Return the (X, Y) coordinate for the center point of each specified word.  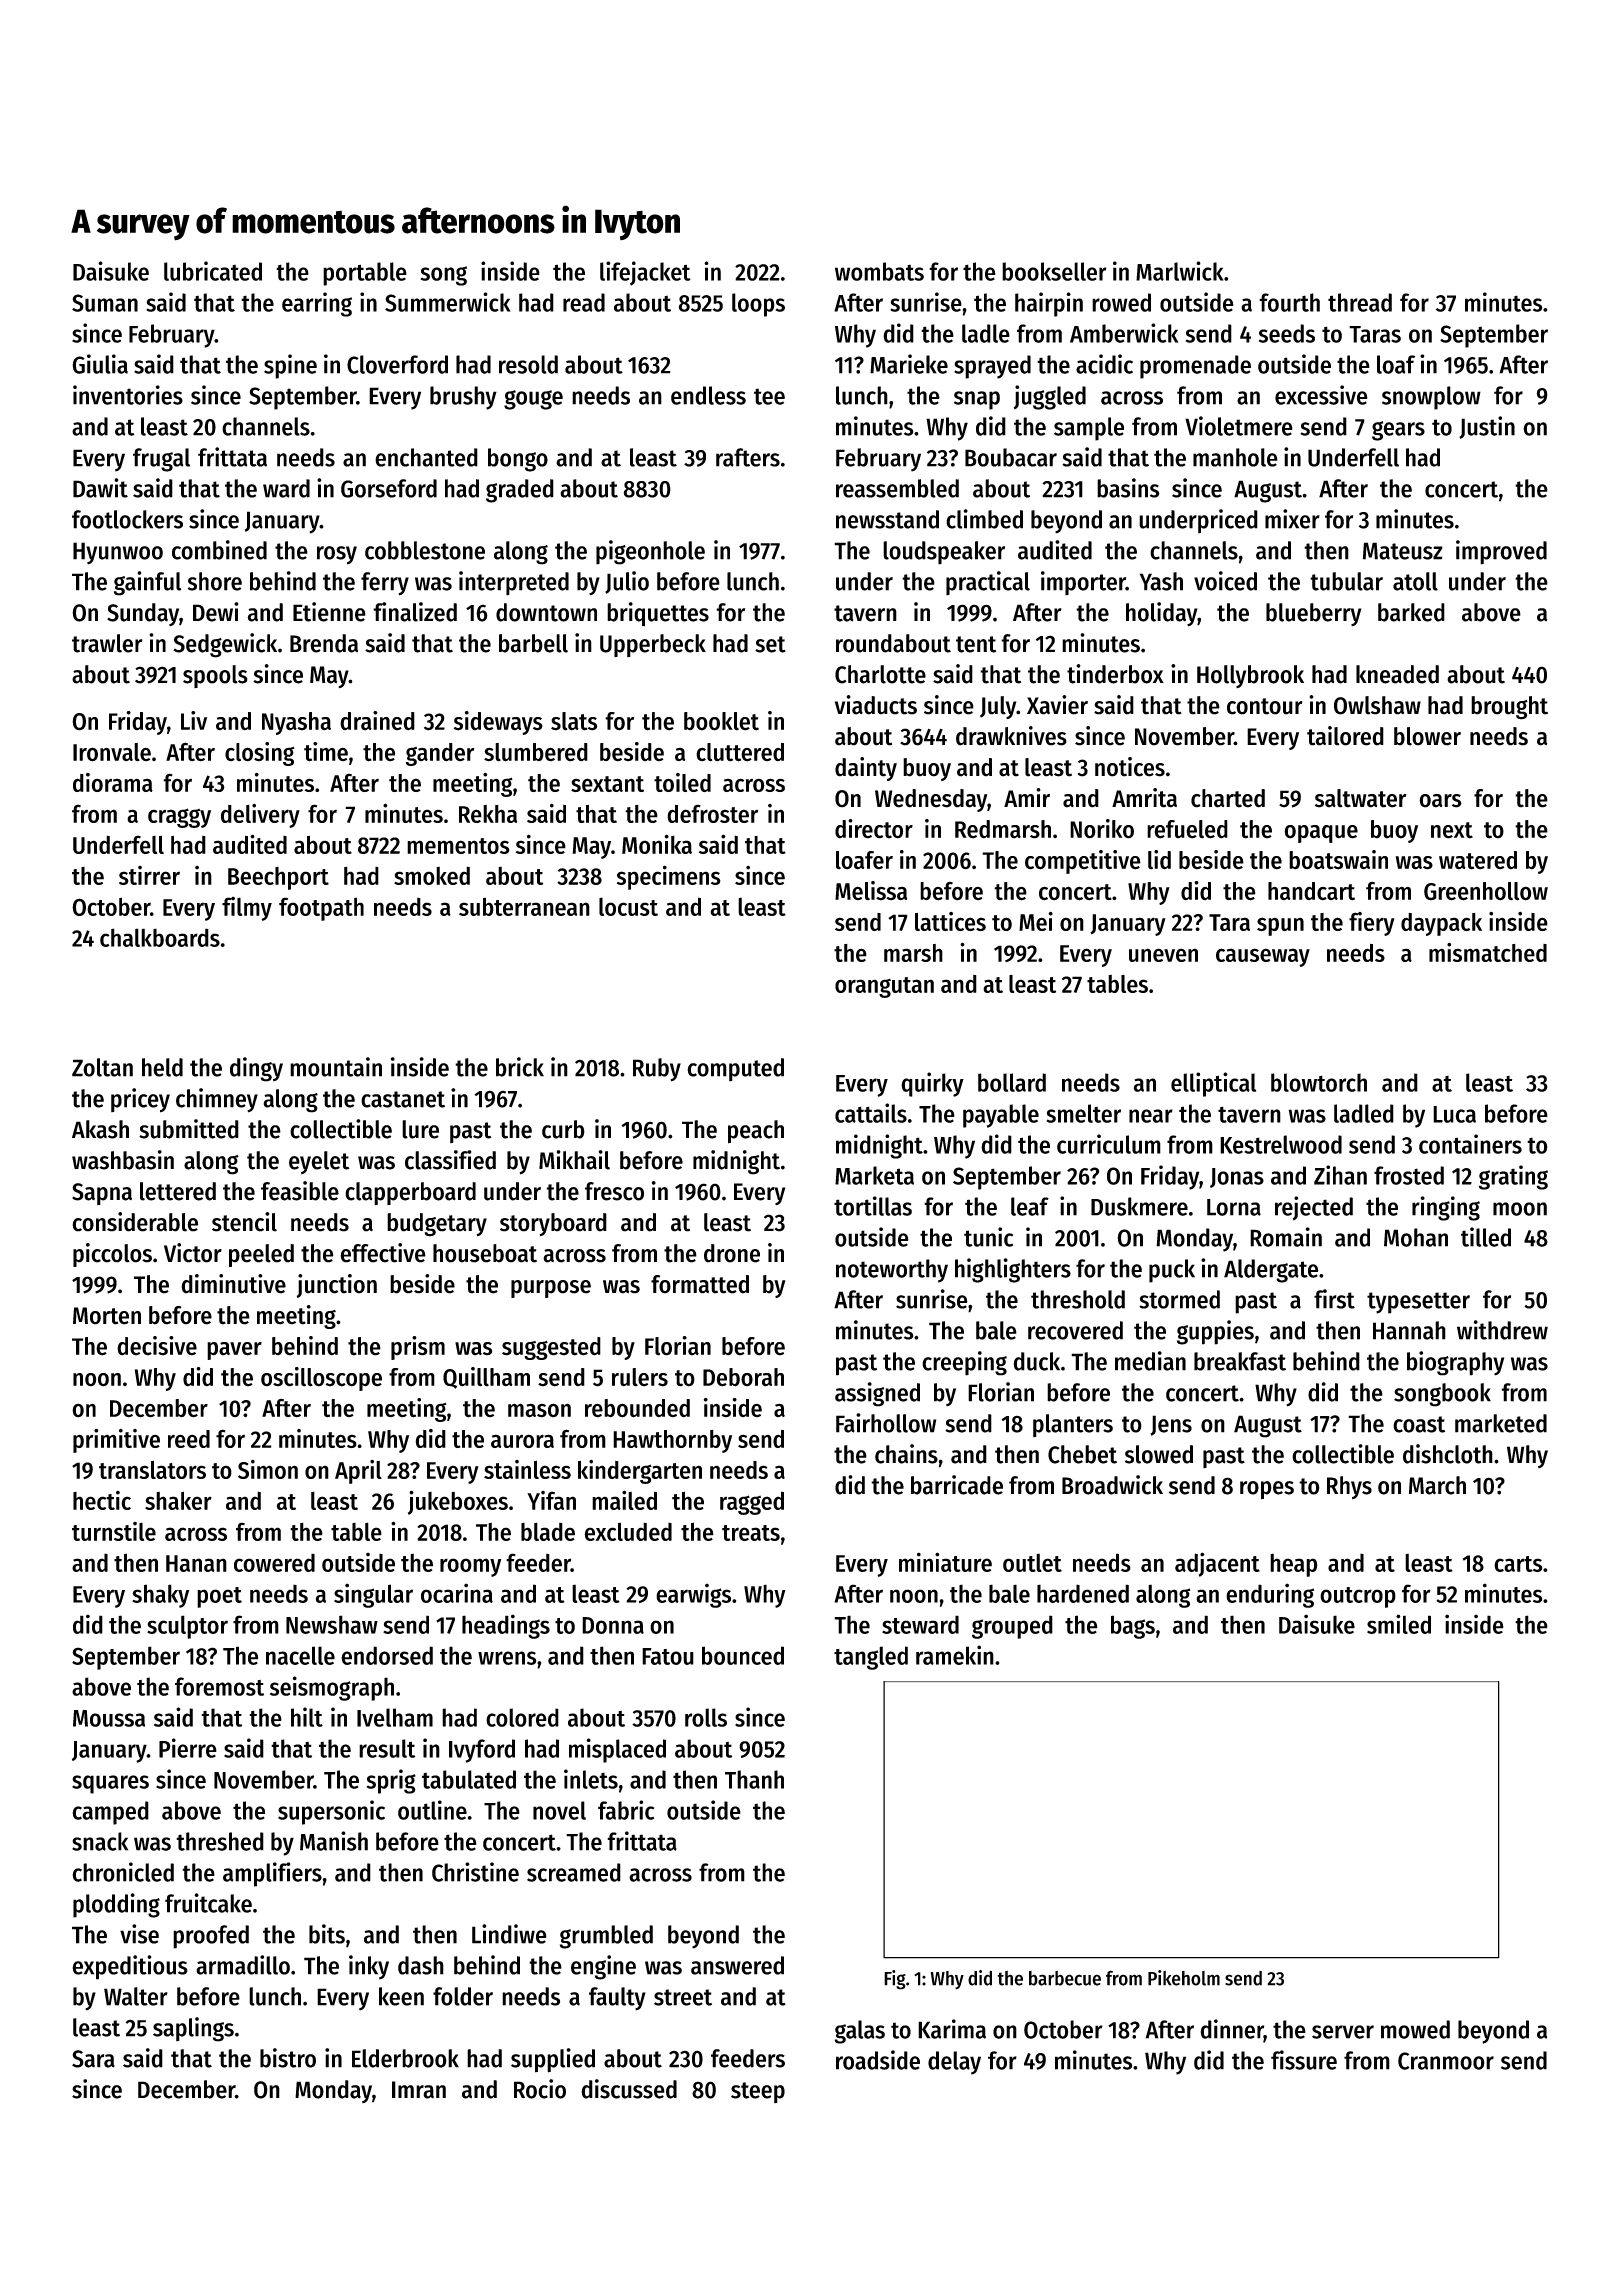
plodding (116, 1905)
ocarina (457, 1593)
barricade (957, 1485)
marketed (1501, 1423)
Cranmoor (1446, 2061)
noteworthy (892, 1271)
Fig (895, 1980)
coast (1419, 1424)
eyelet (319, 1162)
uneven (1163, 955)
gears (1398, 431)
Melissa (871, 891)
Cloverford (397, 364)
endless (708, 395)
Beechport (278, 878)
